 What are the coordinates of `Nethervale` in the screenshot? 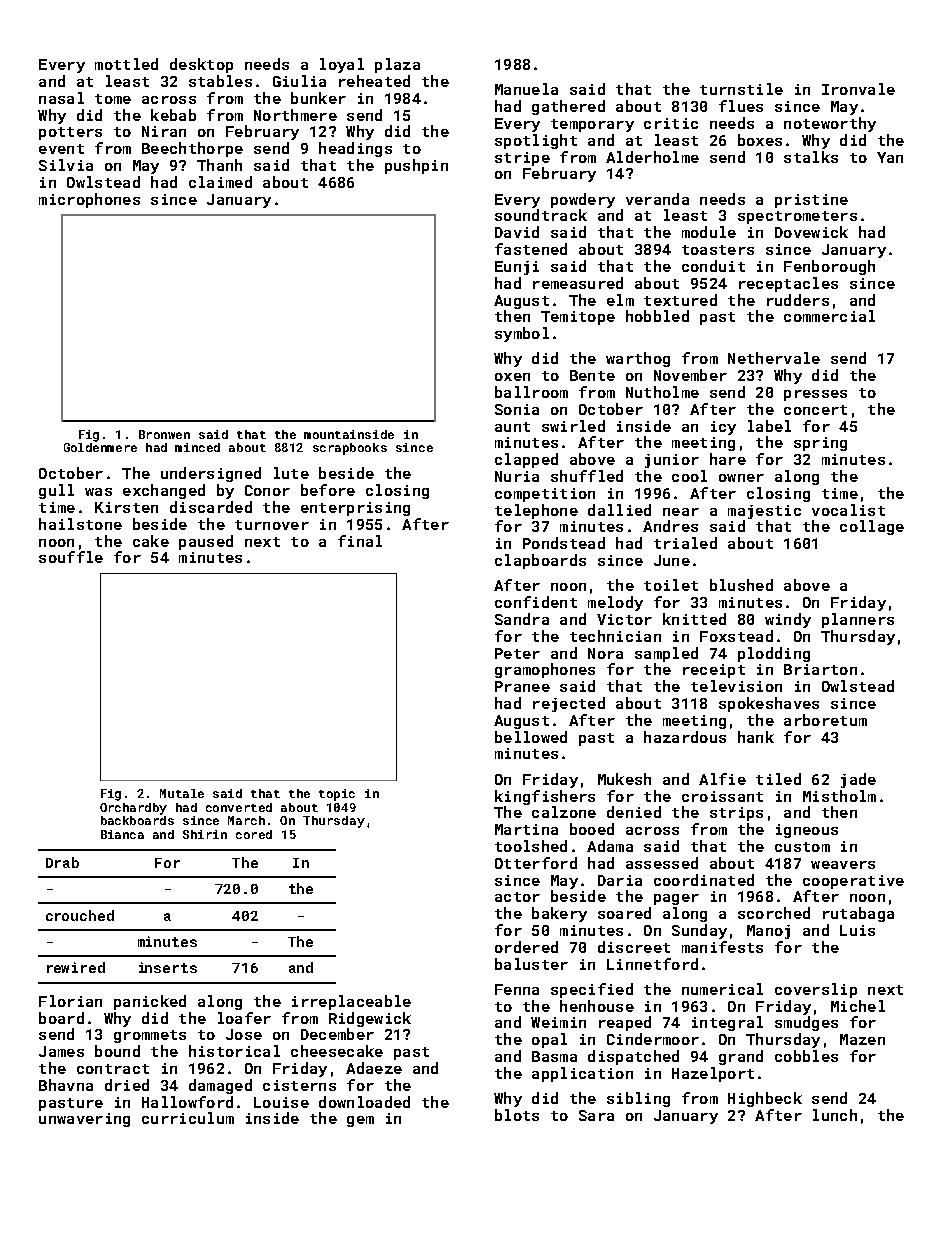 It's located at (774, 358).
